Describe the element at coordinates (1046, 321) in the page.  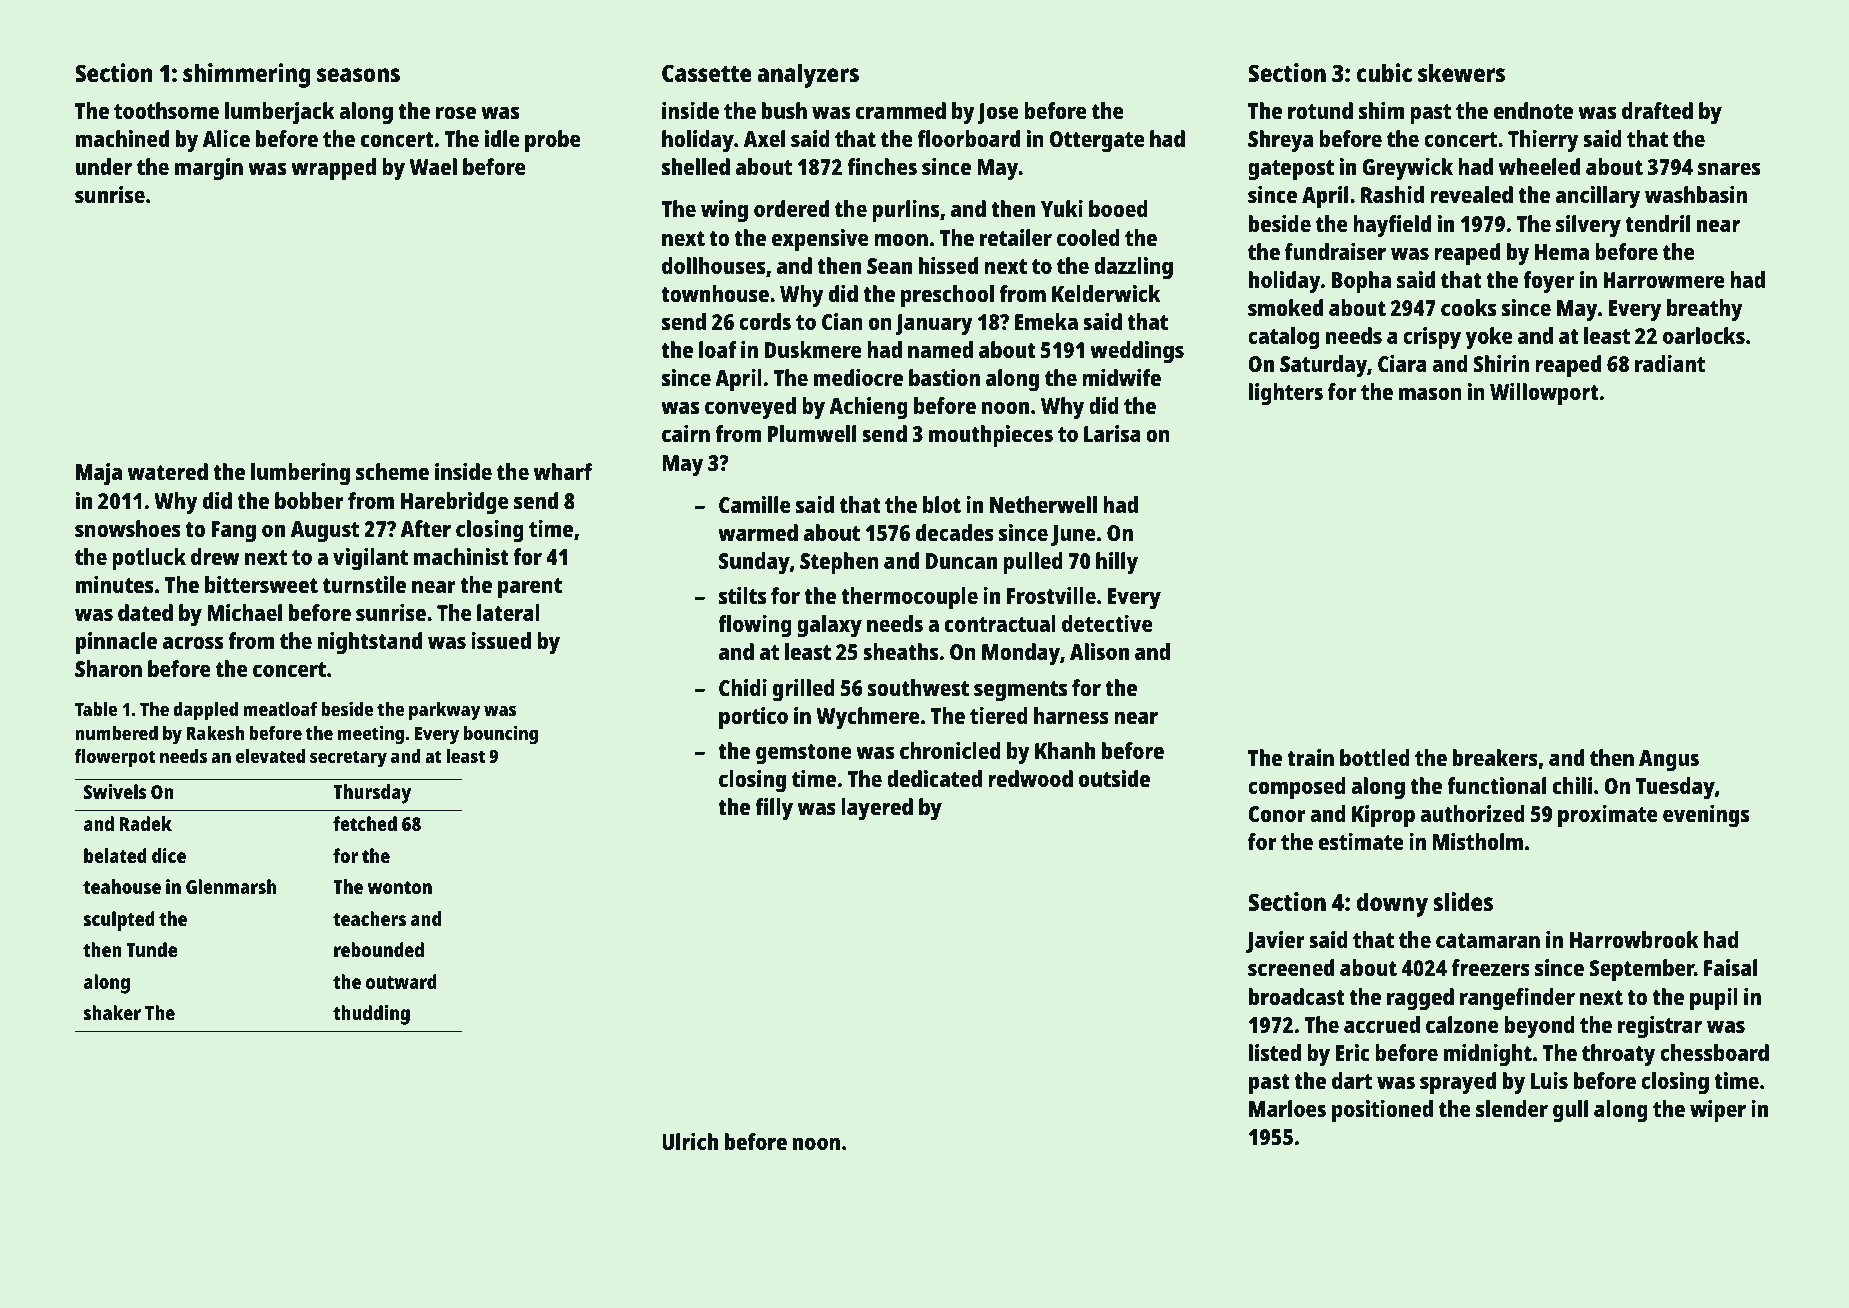
I see `Emeka` at that location.
